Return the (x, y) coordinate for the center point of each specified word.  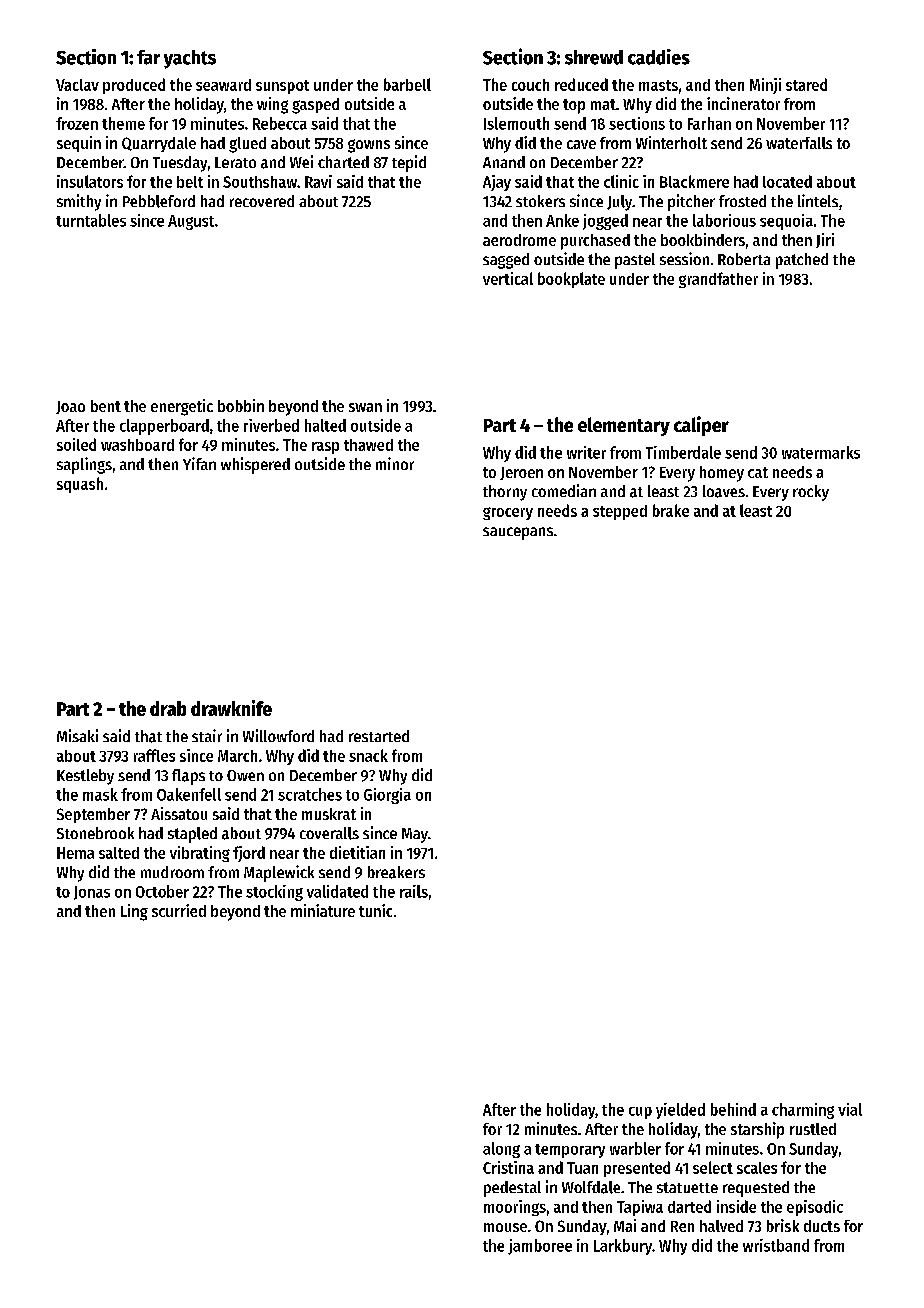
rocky (811, 493)
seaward (223, 85)
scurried (179, 910)
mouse (505, 1227)
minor (395, 463)
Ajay (497, 183)
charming (803, 1111)
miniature (323, 910)
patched (802, 261)
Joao (70, 407)
